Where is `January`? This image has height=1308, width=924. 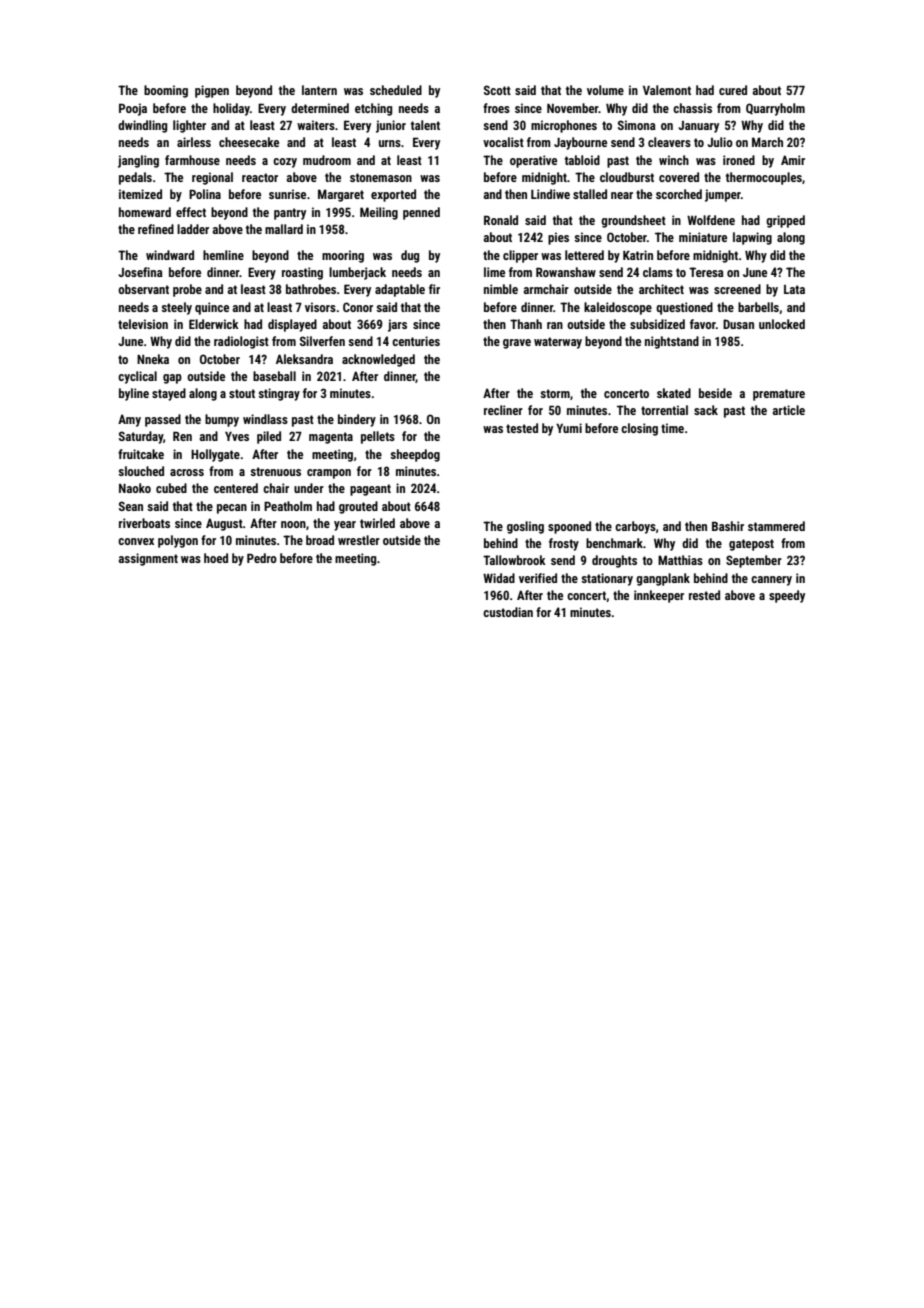 January is located at coordinates (698, 127).
